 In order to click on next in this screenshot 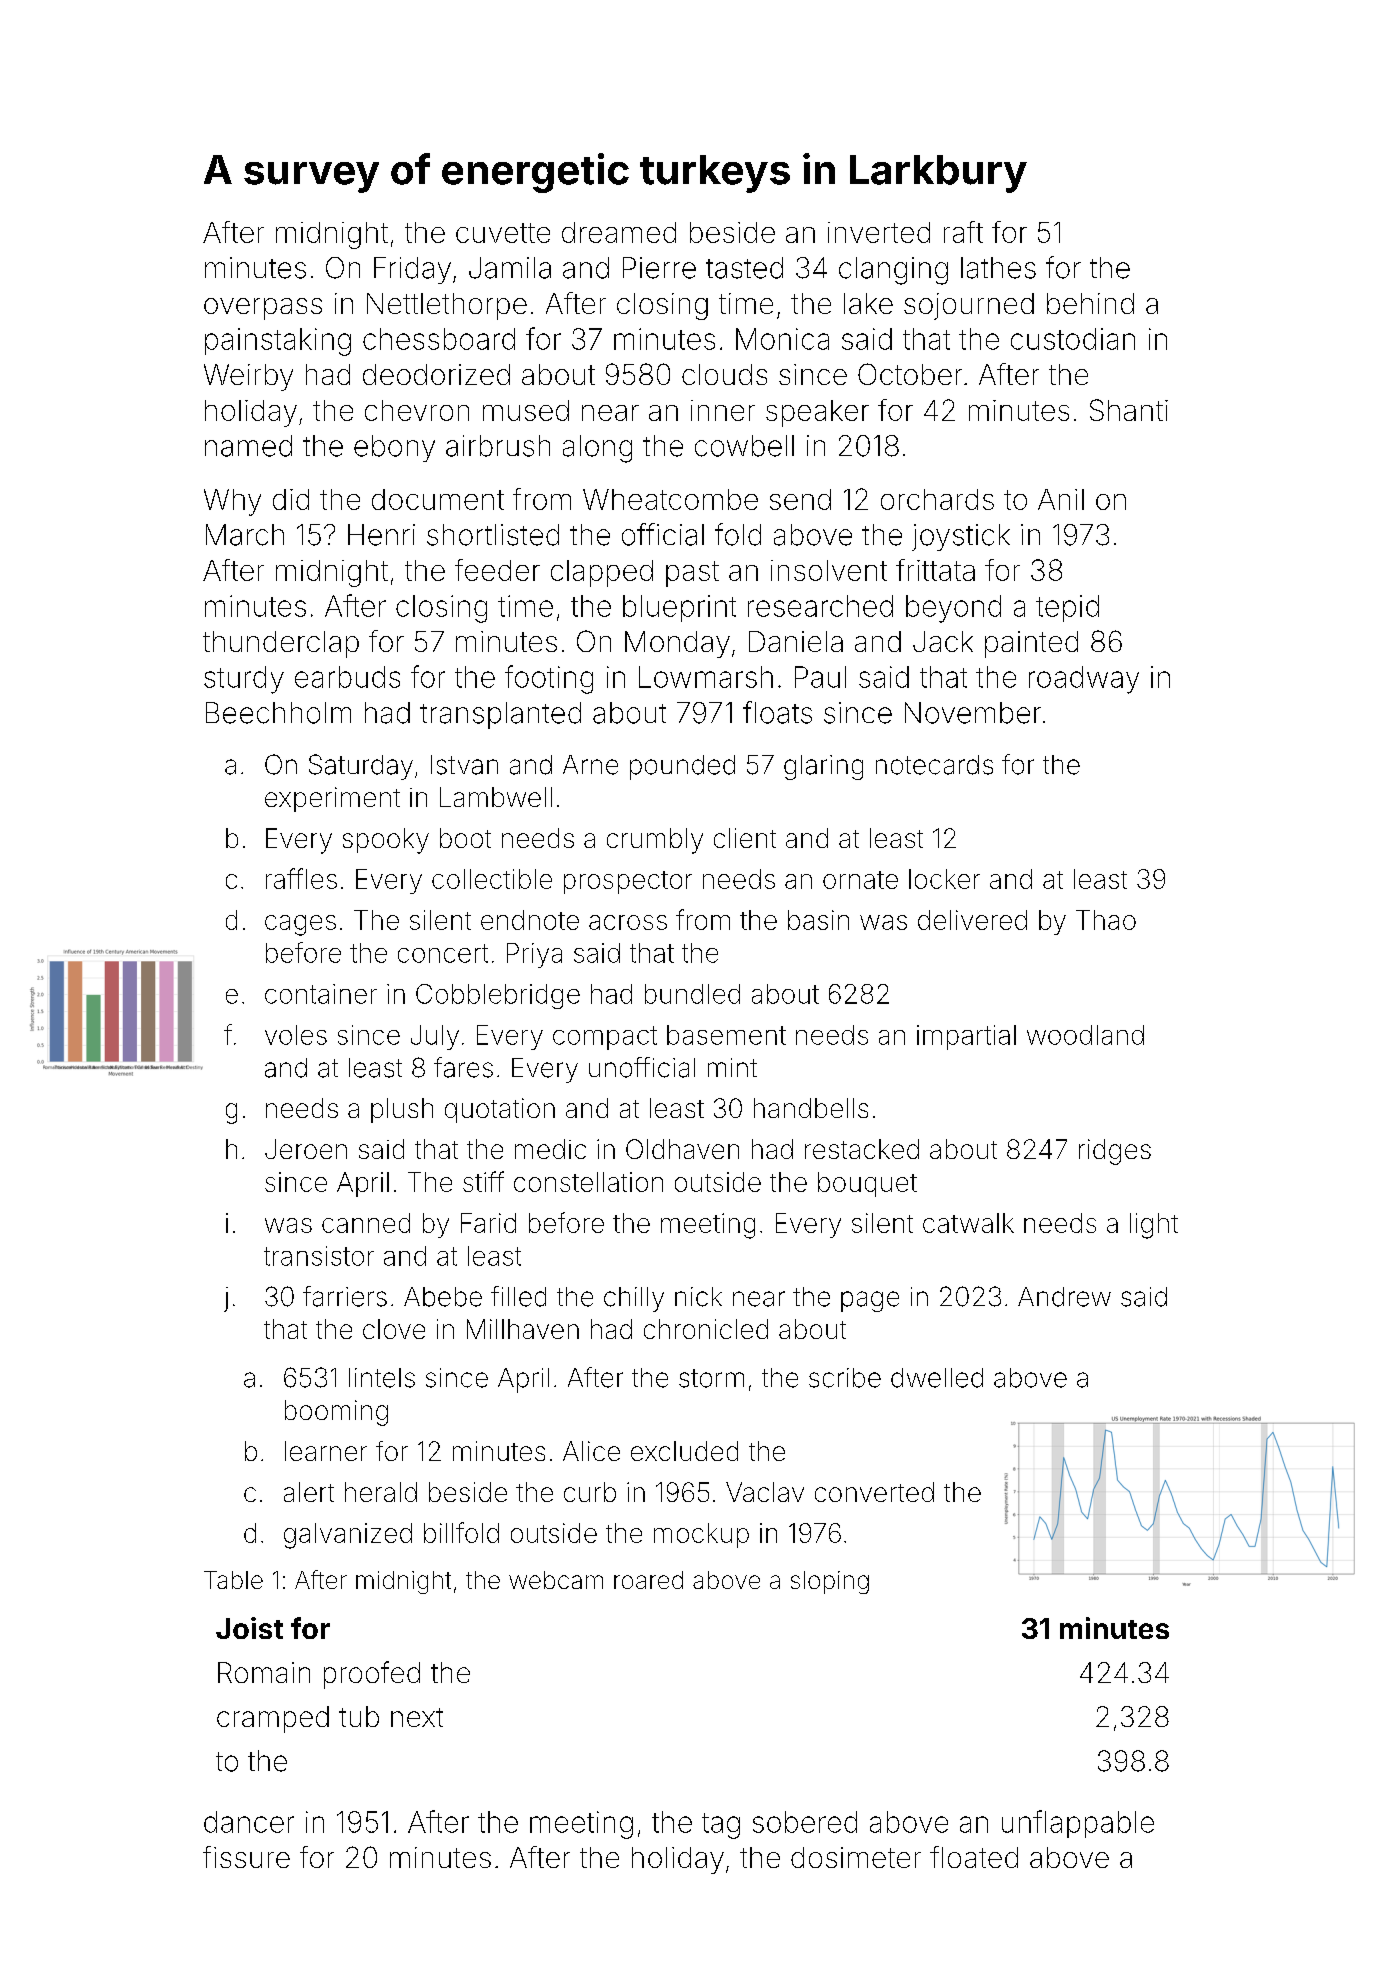, I will do `click(417, 1717)`.
